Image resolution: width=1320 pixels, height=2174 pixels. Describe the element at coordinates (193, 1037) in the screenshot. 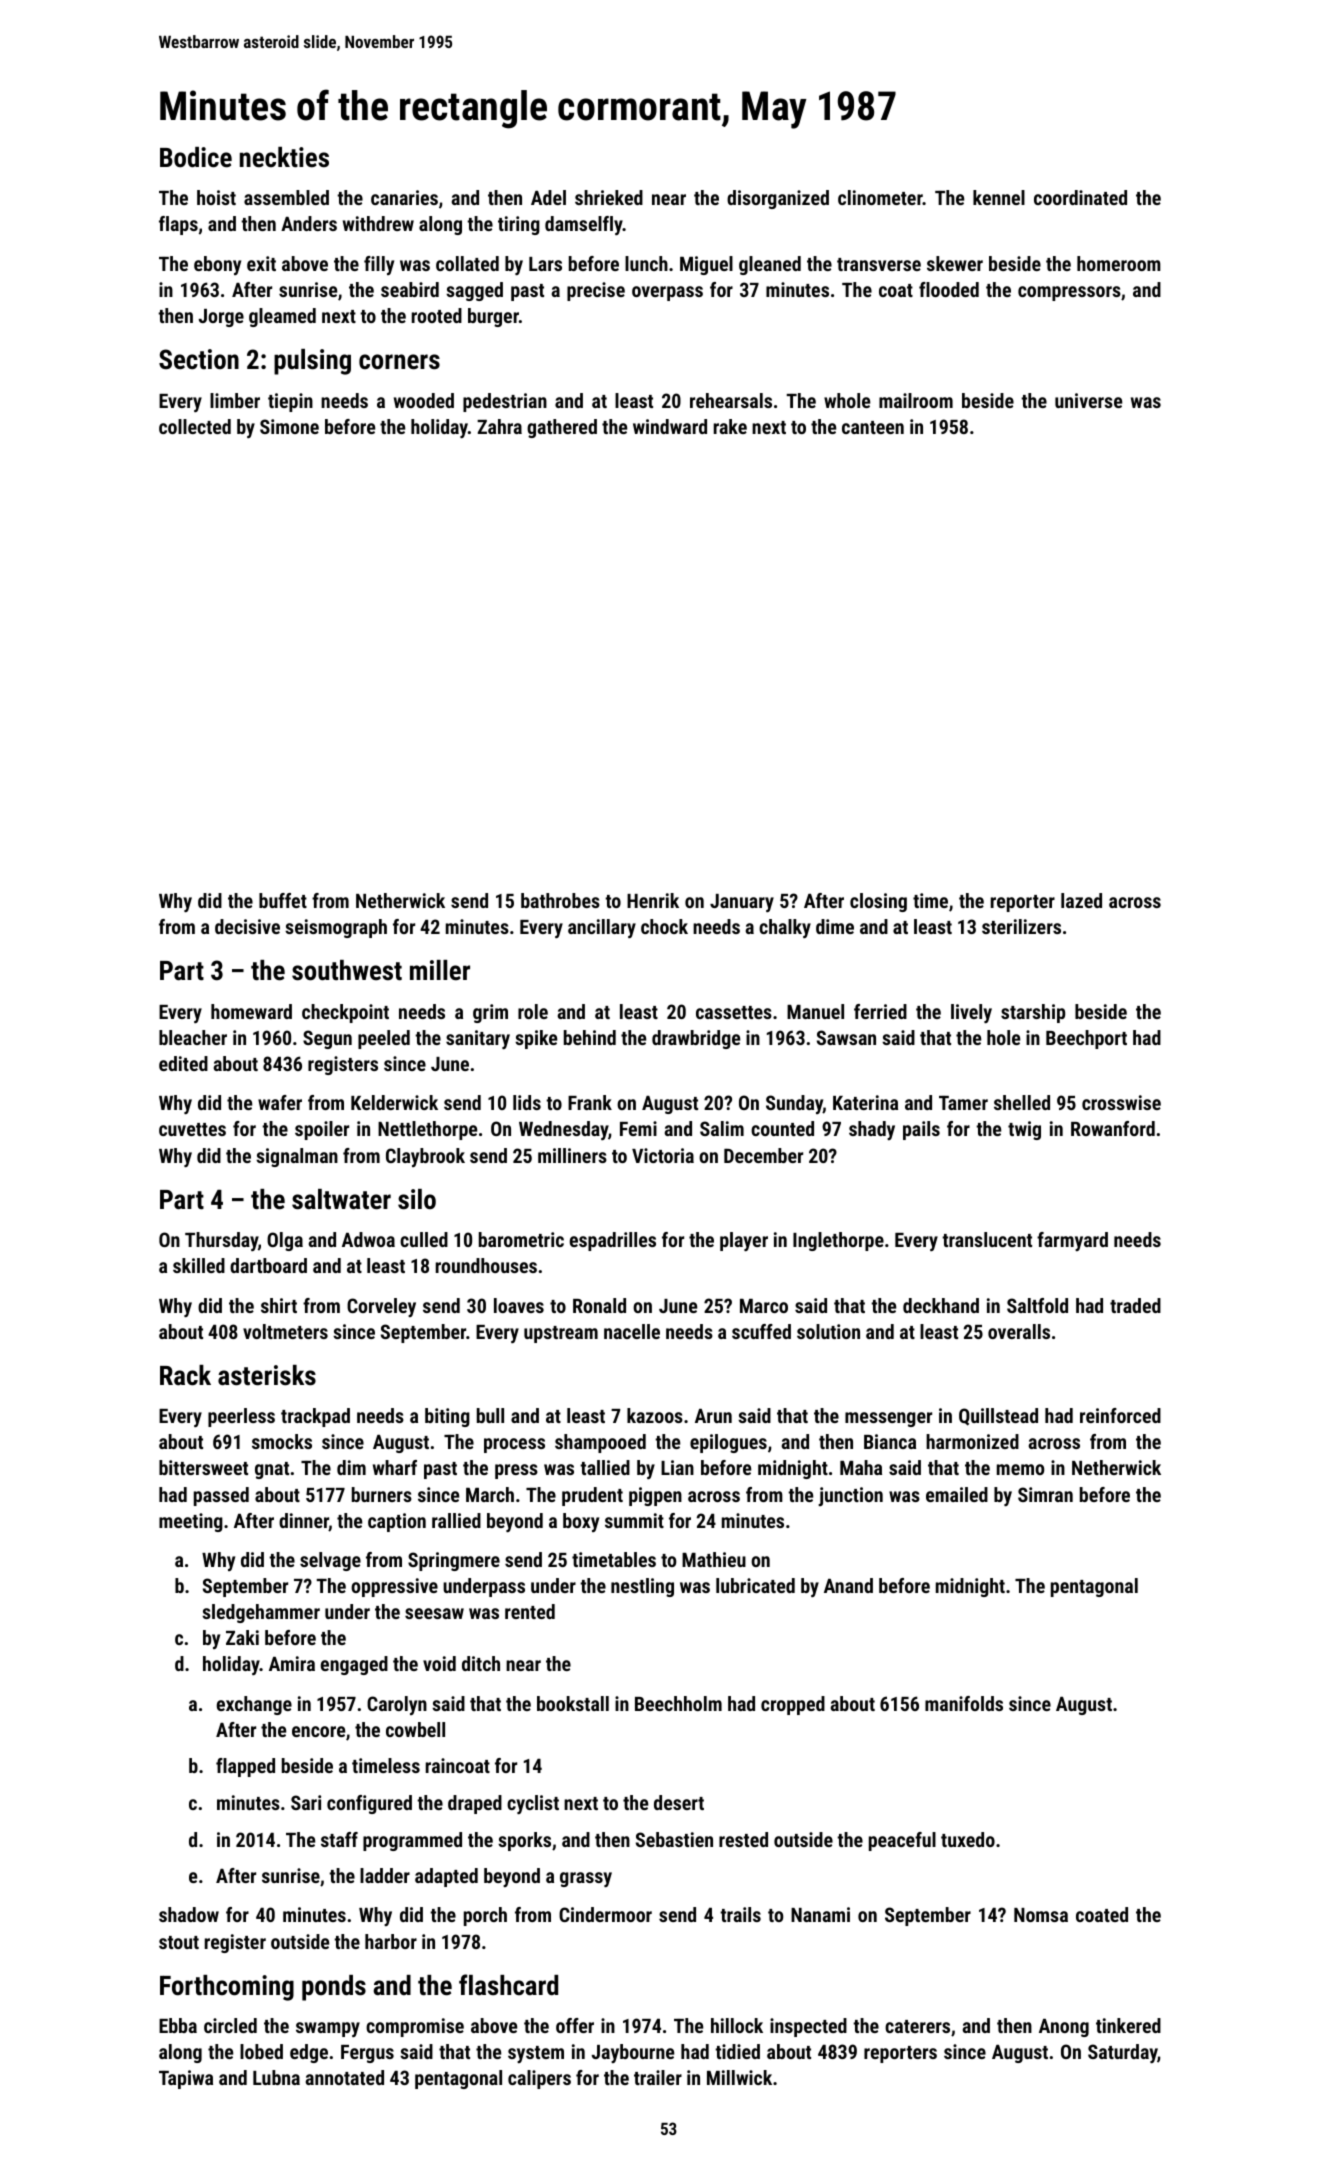

I see `bleacher` at that location.
